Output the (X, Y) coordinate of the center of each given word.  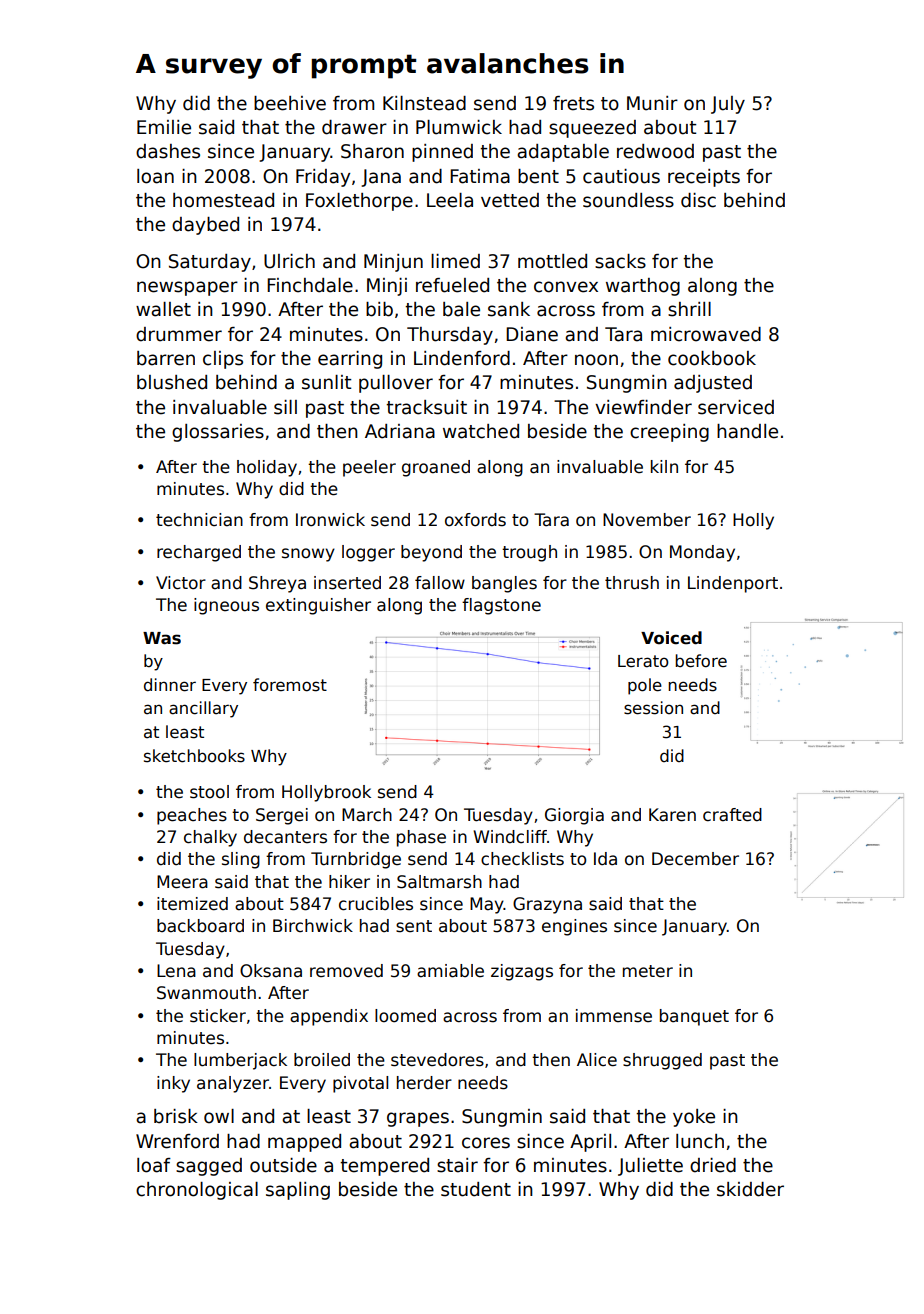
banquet (694, 1017)
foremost (290, 685)
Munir (652, 103)
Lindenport (733, 584)
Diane (532, 334)
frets (573, 103)
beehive (290, 103)
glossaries (218, 433)
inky (173, 1084)
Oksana (271, 971)
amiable (450, 971)
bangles (504, 584)
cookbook (712, 358)
